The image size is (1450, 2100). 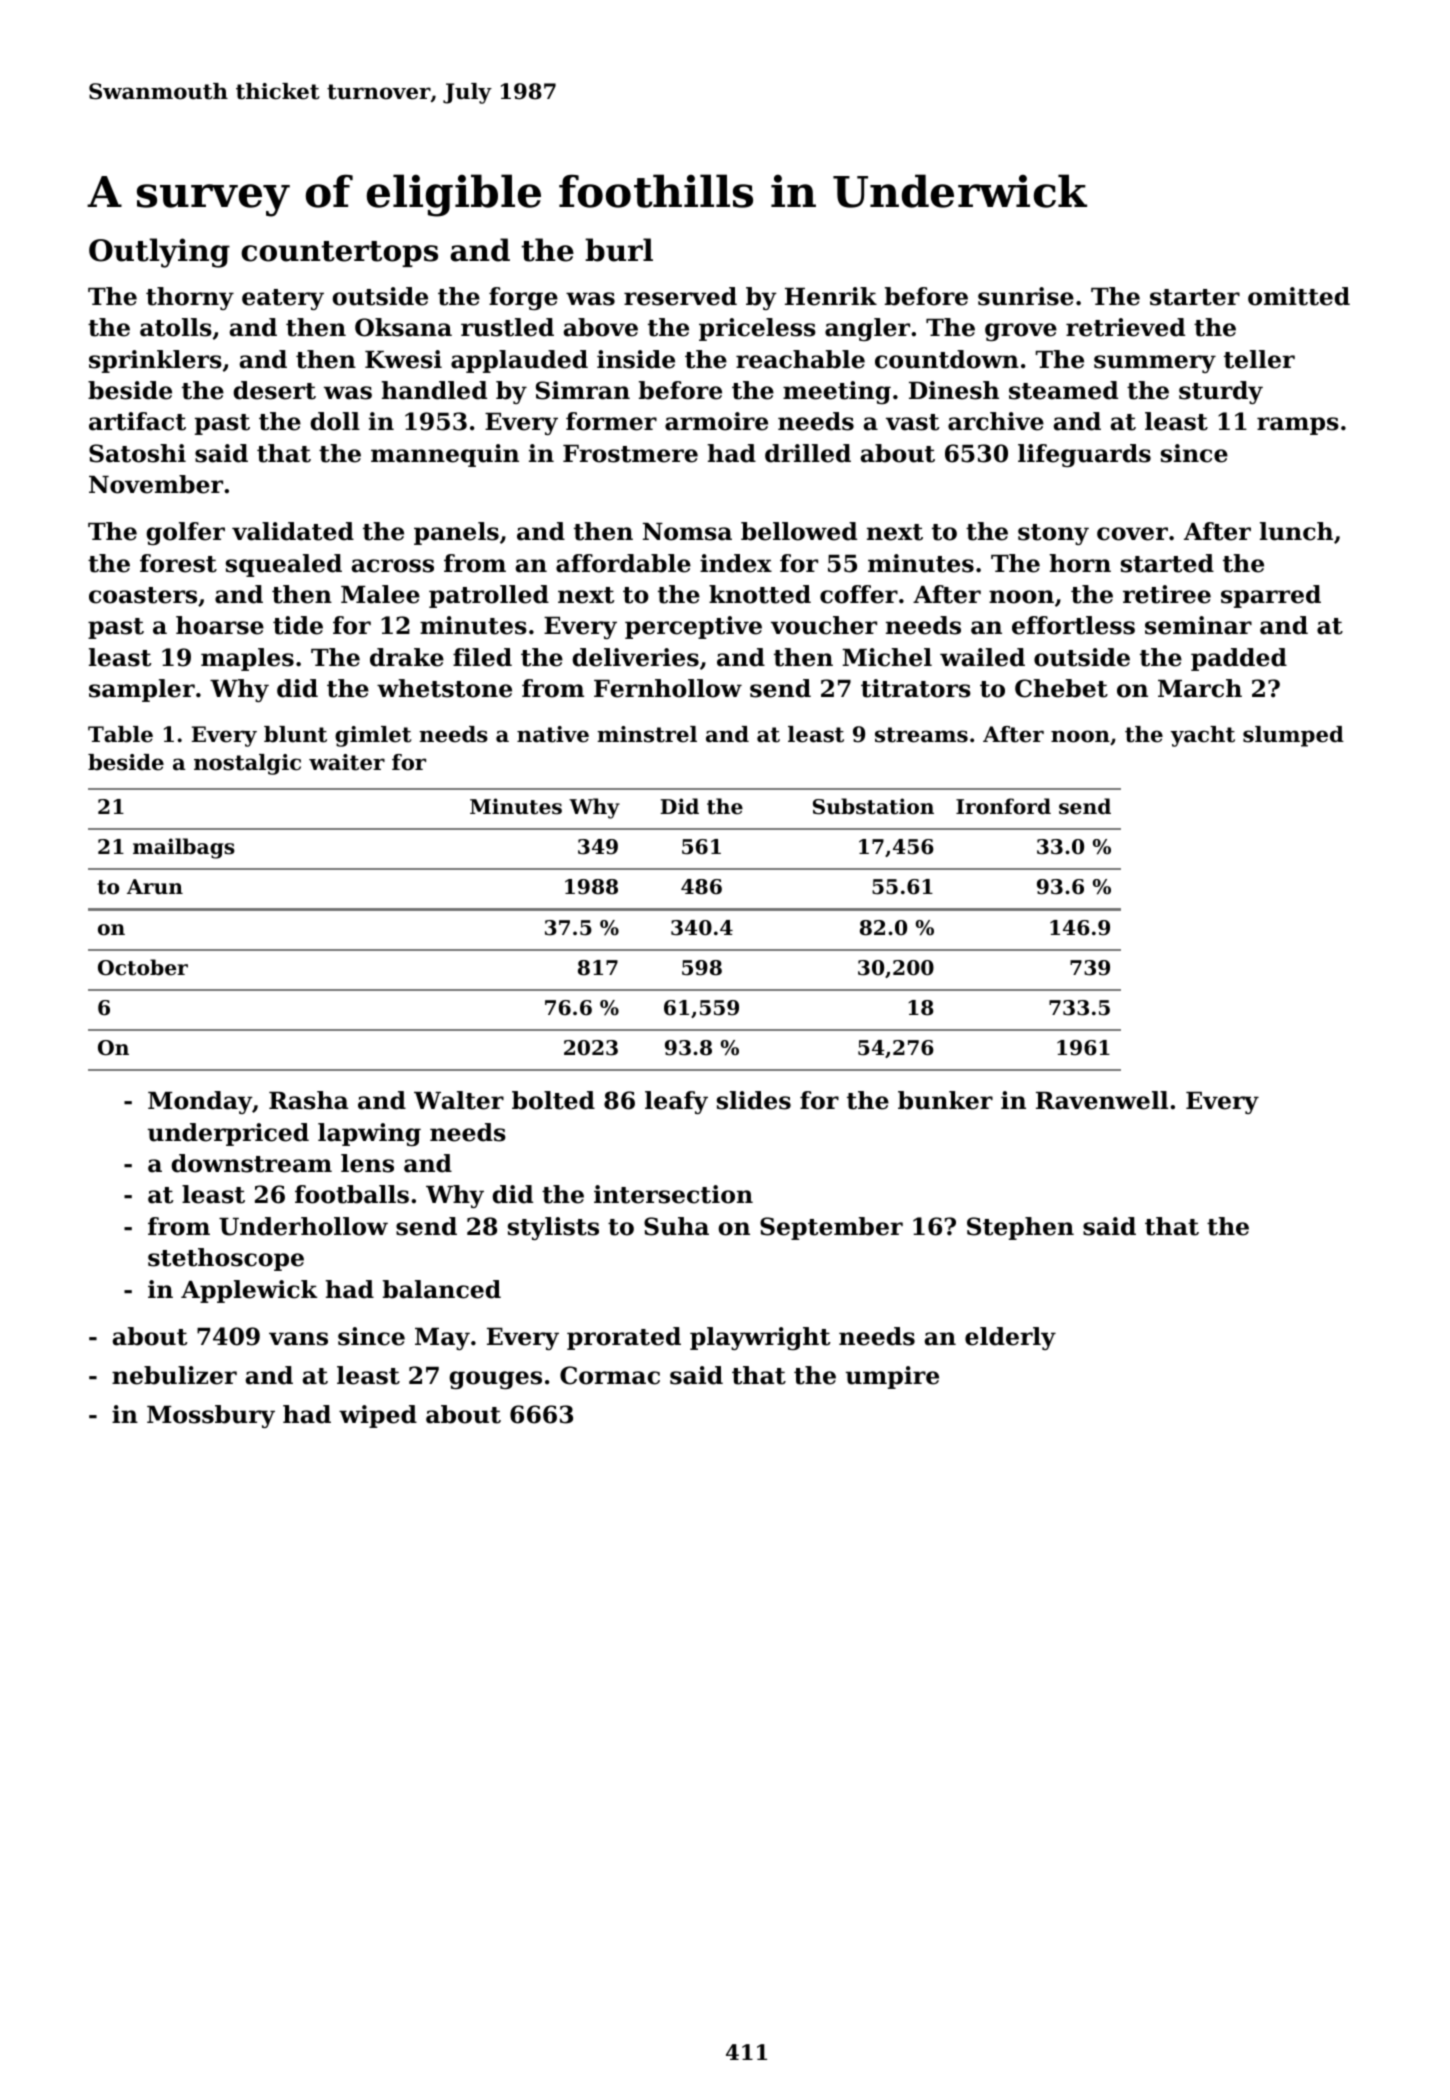 I want to click on sampler, so click(x=142, y=690).
